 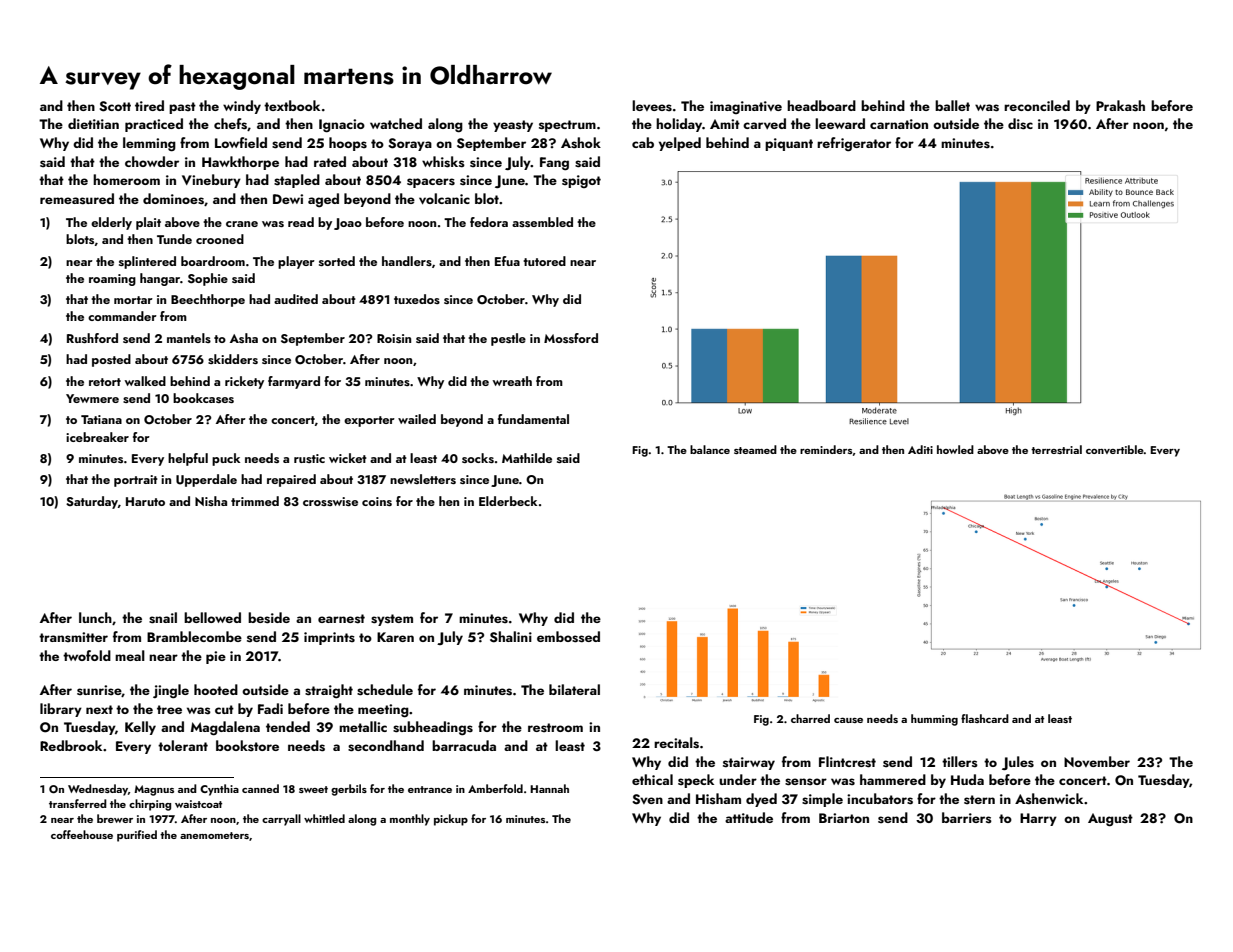 I want to click on flashcard, so click(x=985, y=718).
